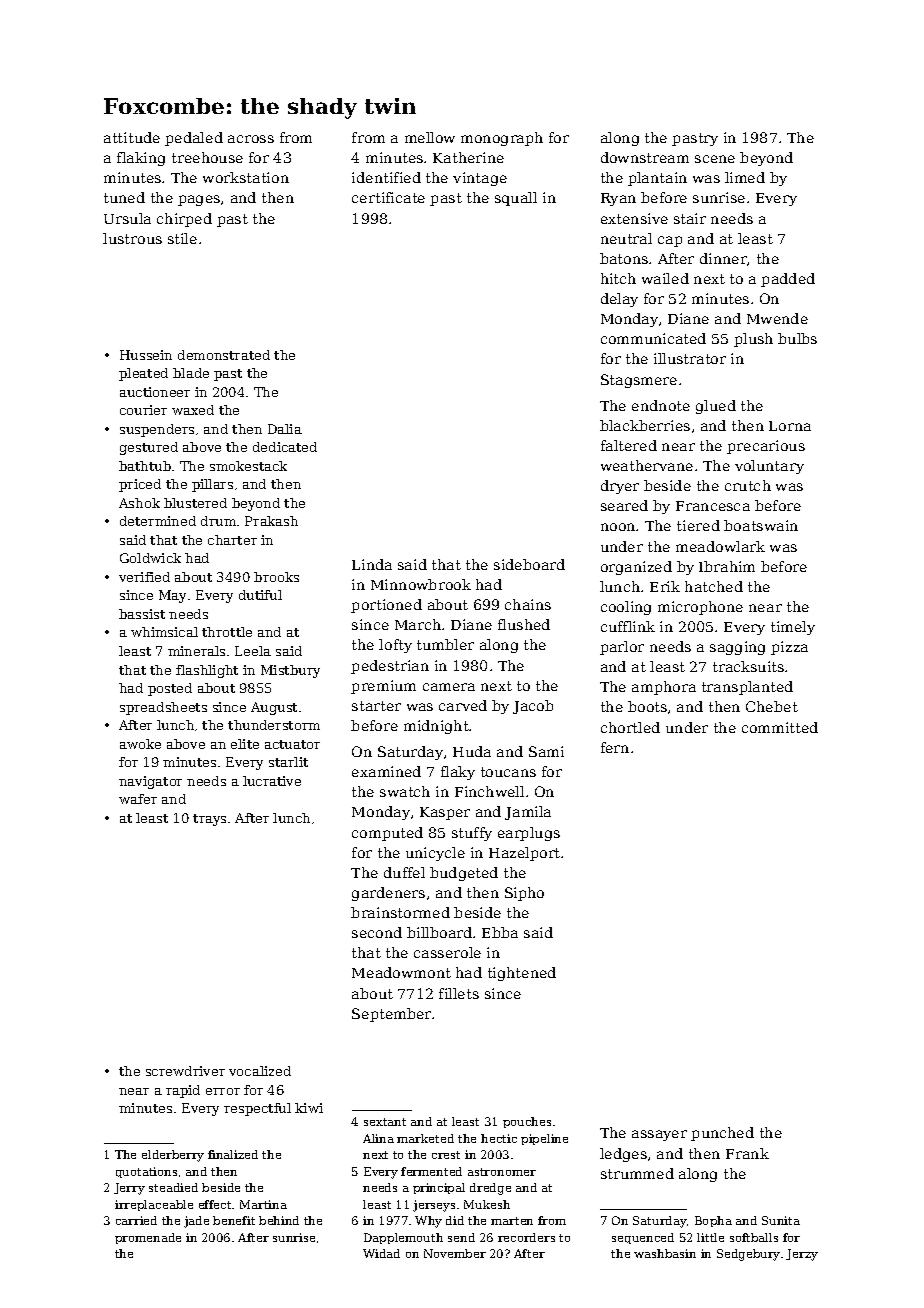 This page has width=924, height=1308. I want to click on jerseys, so click(434, 1206).
